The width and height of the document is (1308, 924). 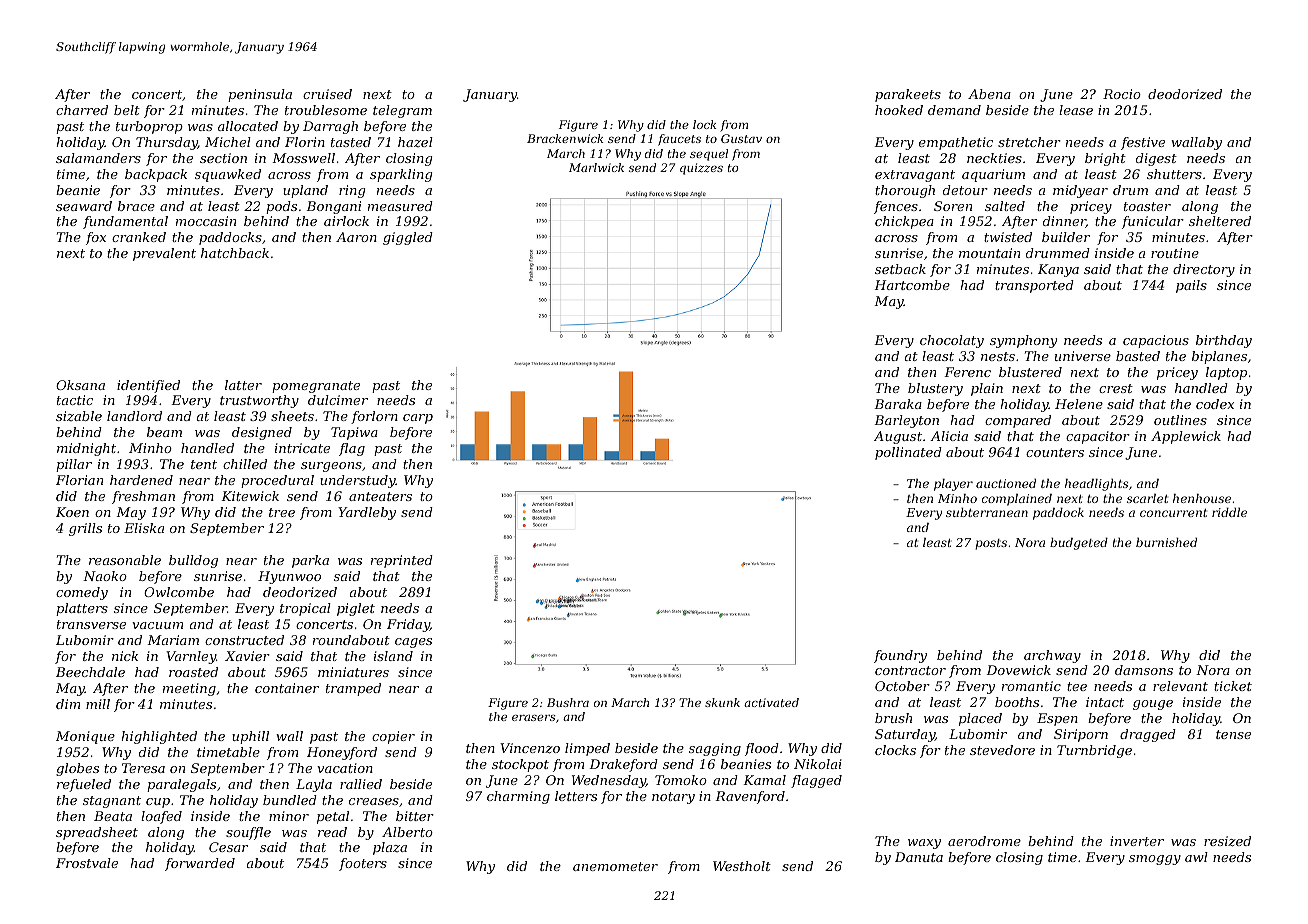 I want to click on parakeets, so click(x=908, y=95).
